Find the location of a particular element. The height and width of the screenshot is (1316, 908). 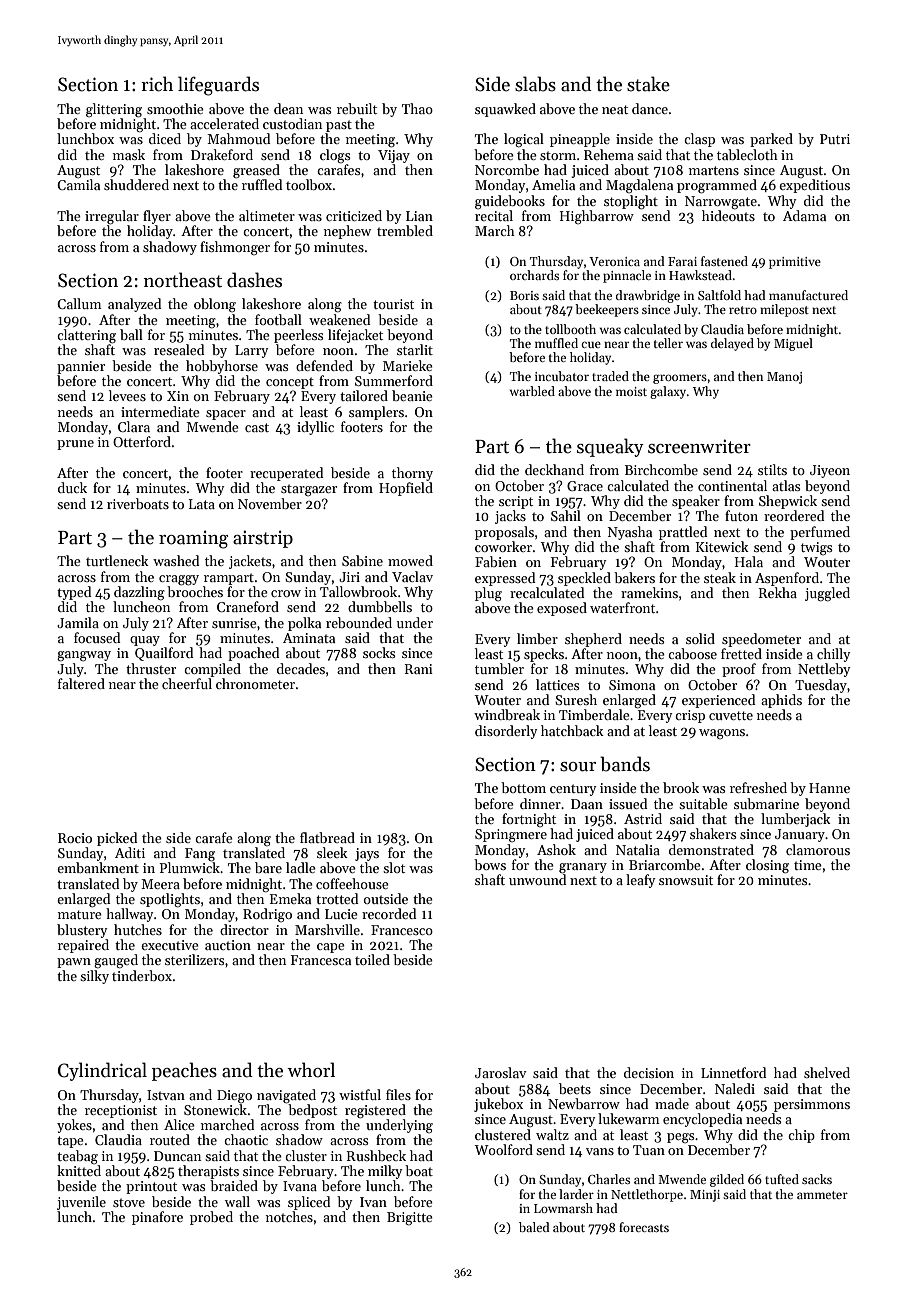

recorded is located at coordinates (389, 913).
